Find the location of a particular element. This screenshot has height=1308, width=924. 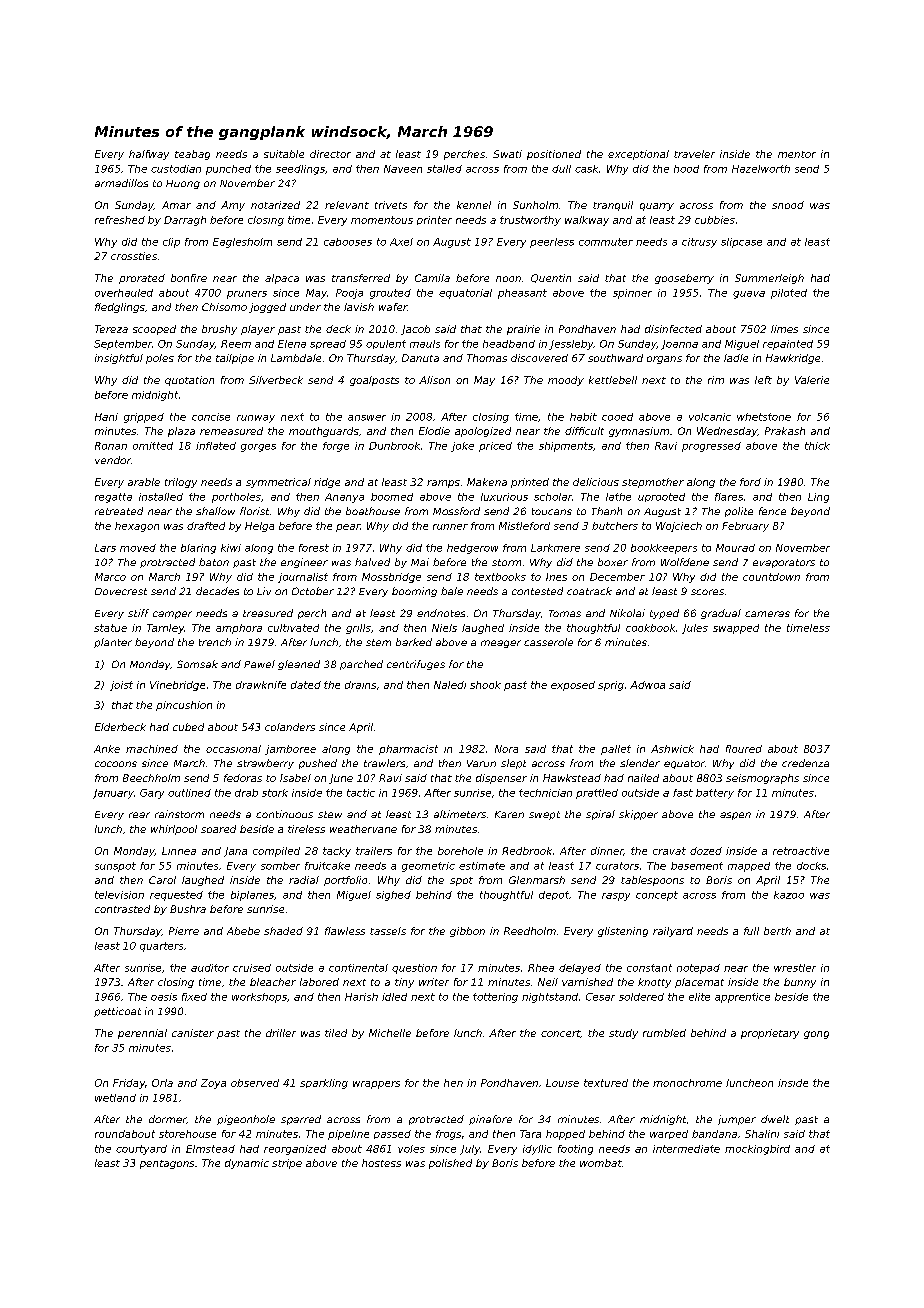

wetland is located at coordinates (115, 1098).
